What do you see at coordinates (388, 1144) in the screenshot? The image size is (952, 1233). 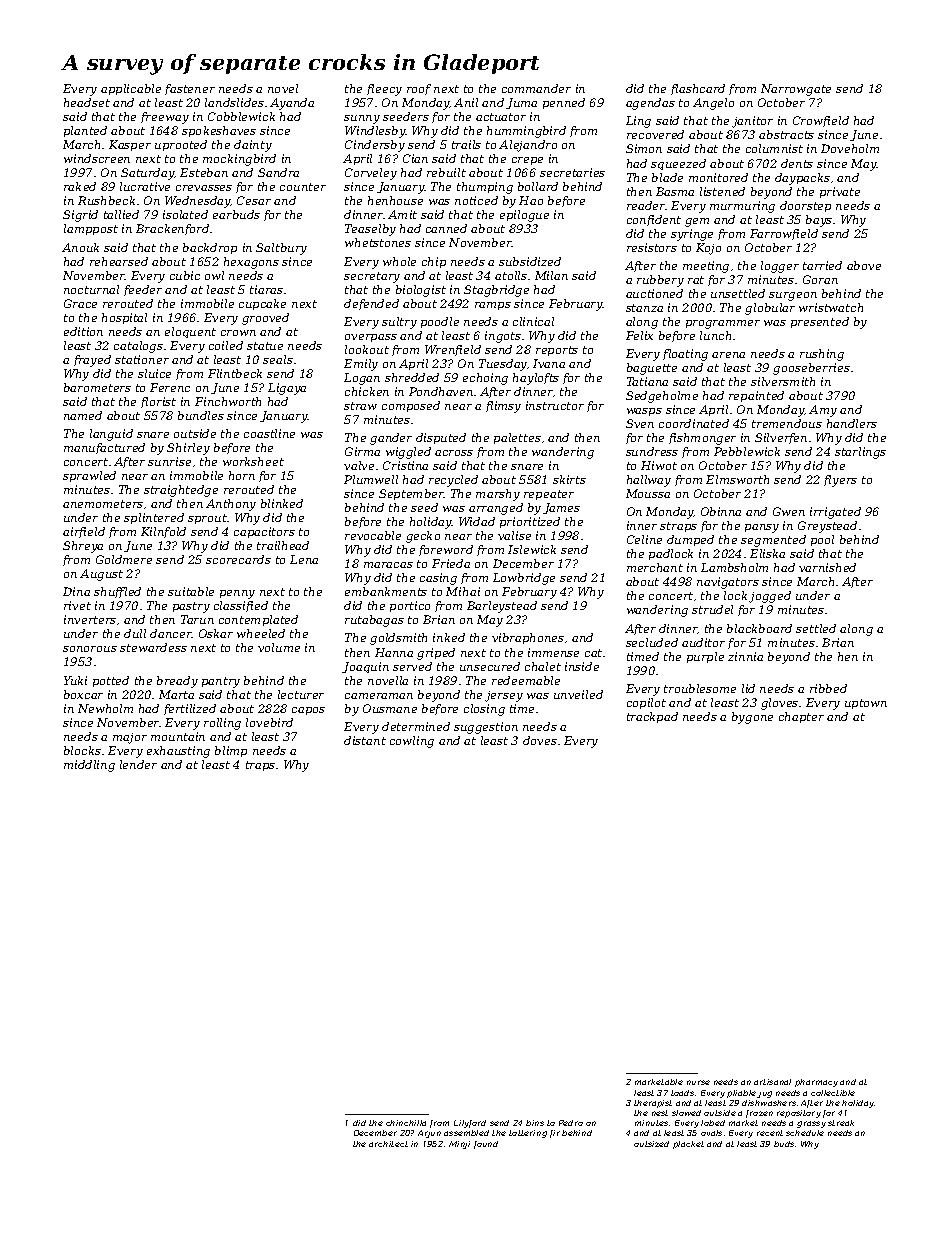 I see `architect` at bounding box center [388, 1144].
